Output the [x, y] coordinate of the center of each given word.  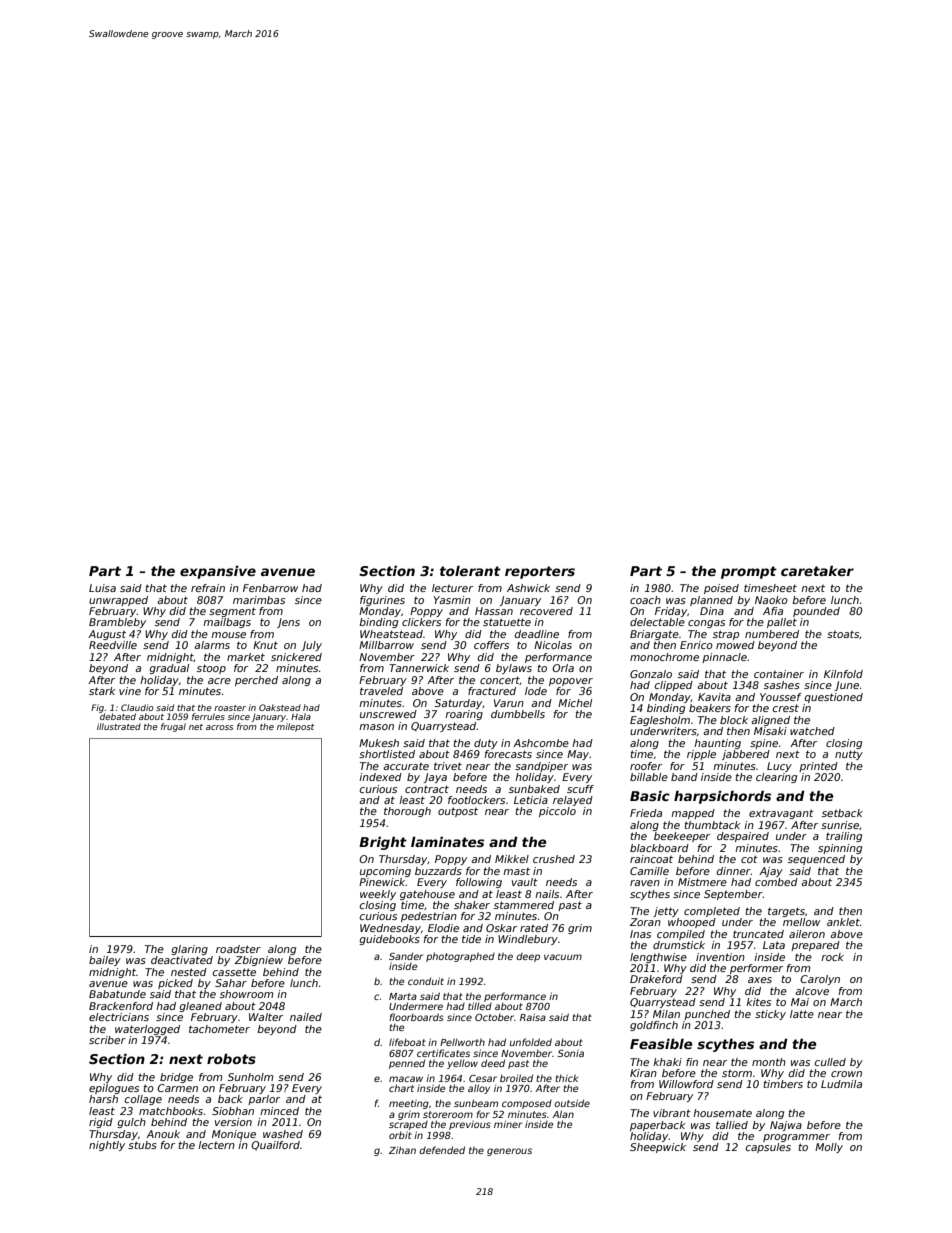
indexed [380, 777]
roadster [238, 949]
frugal [173, 727]
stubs [142, 1145]
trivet [448, 766]
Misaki [770, 731]
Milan [666, 1014]
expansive [218, 572]
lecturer [452, 588]
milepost [295, 727]
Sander [406, 956]
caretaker [817, 571]
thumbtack [712, 825]
